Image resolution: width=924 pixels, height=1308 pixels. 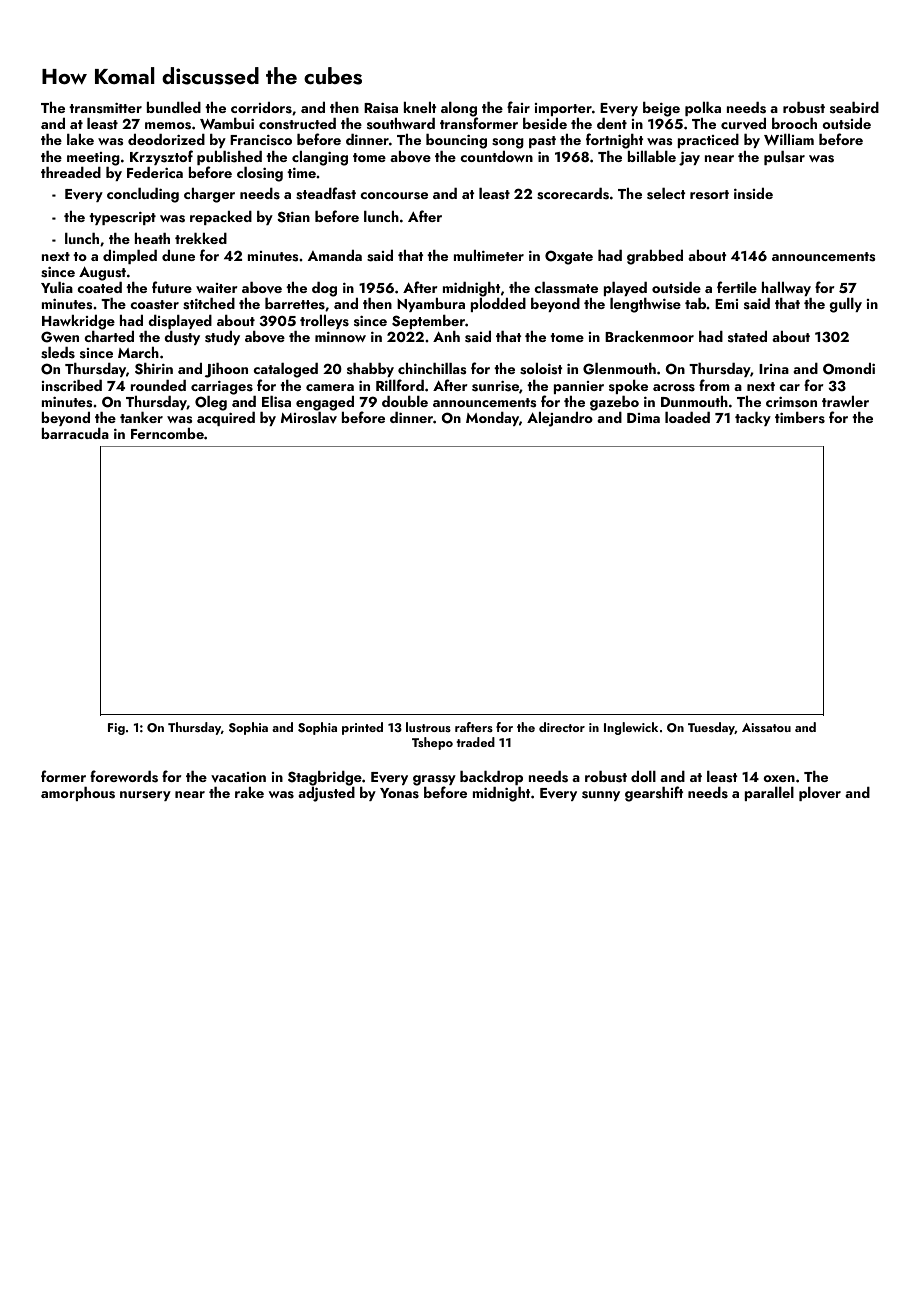 I want to click on printed, so click(x=362, y=728).
